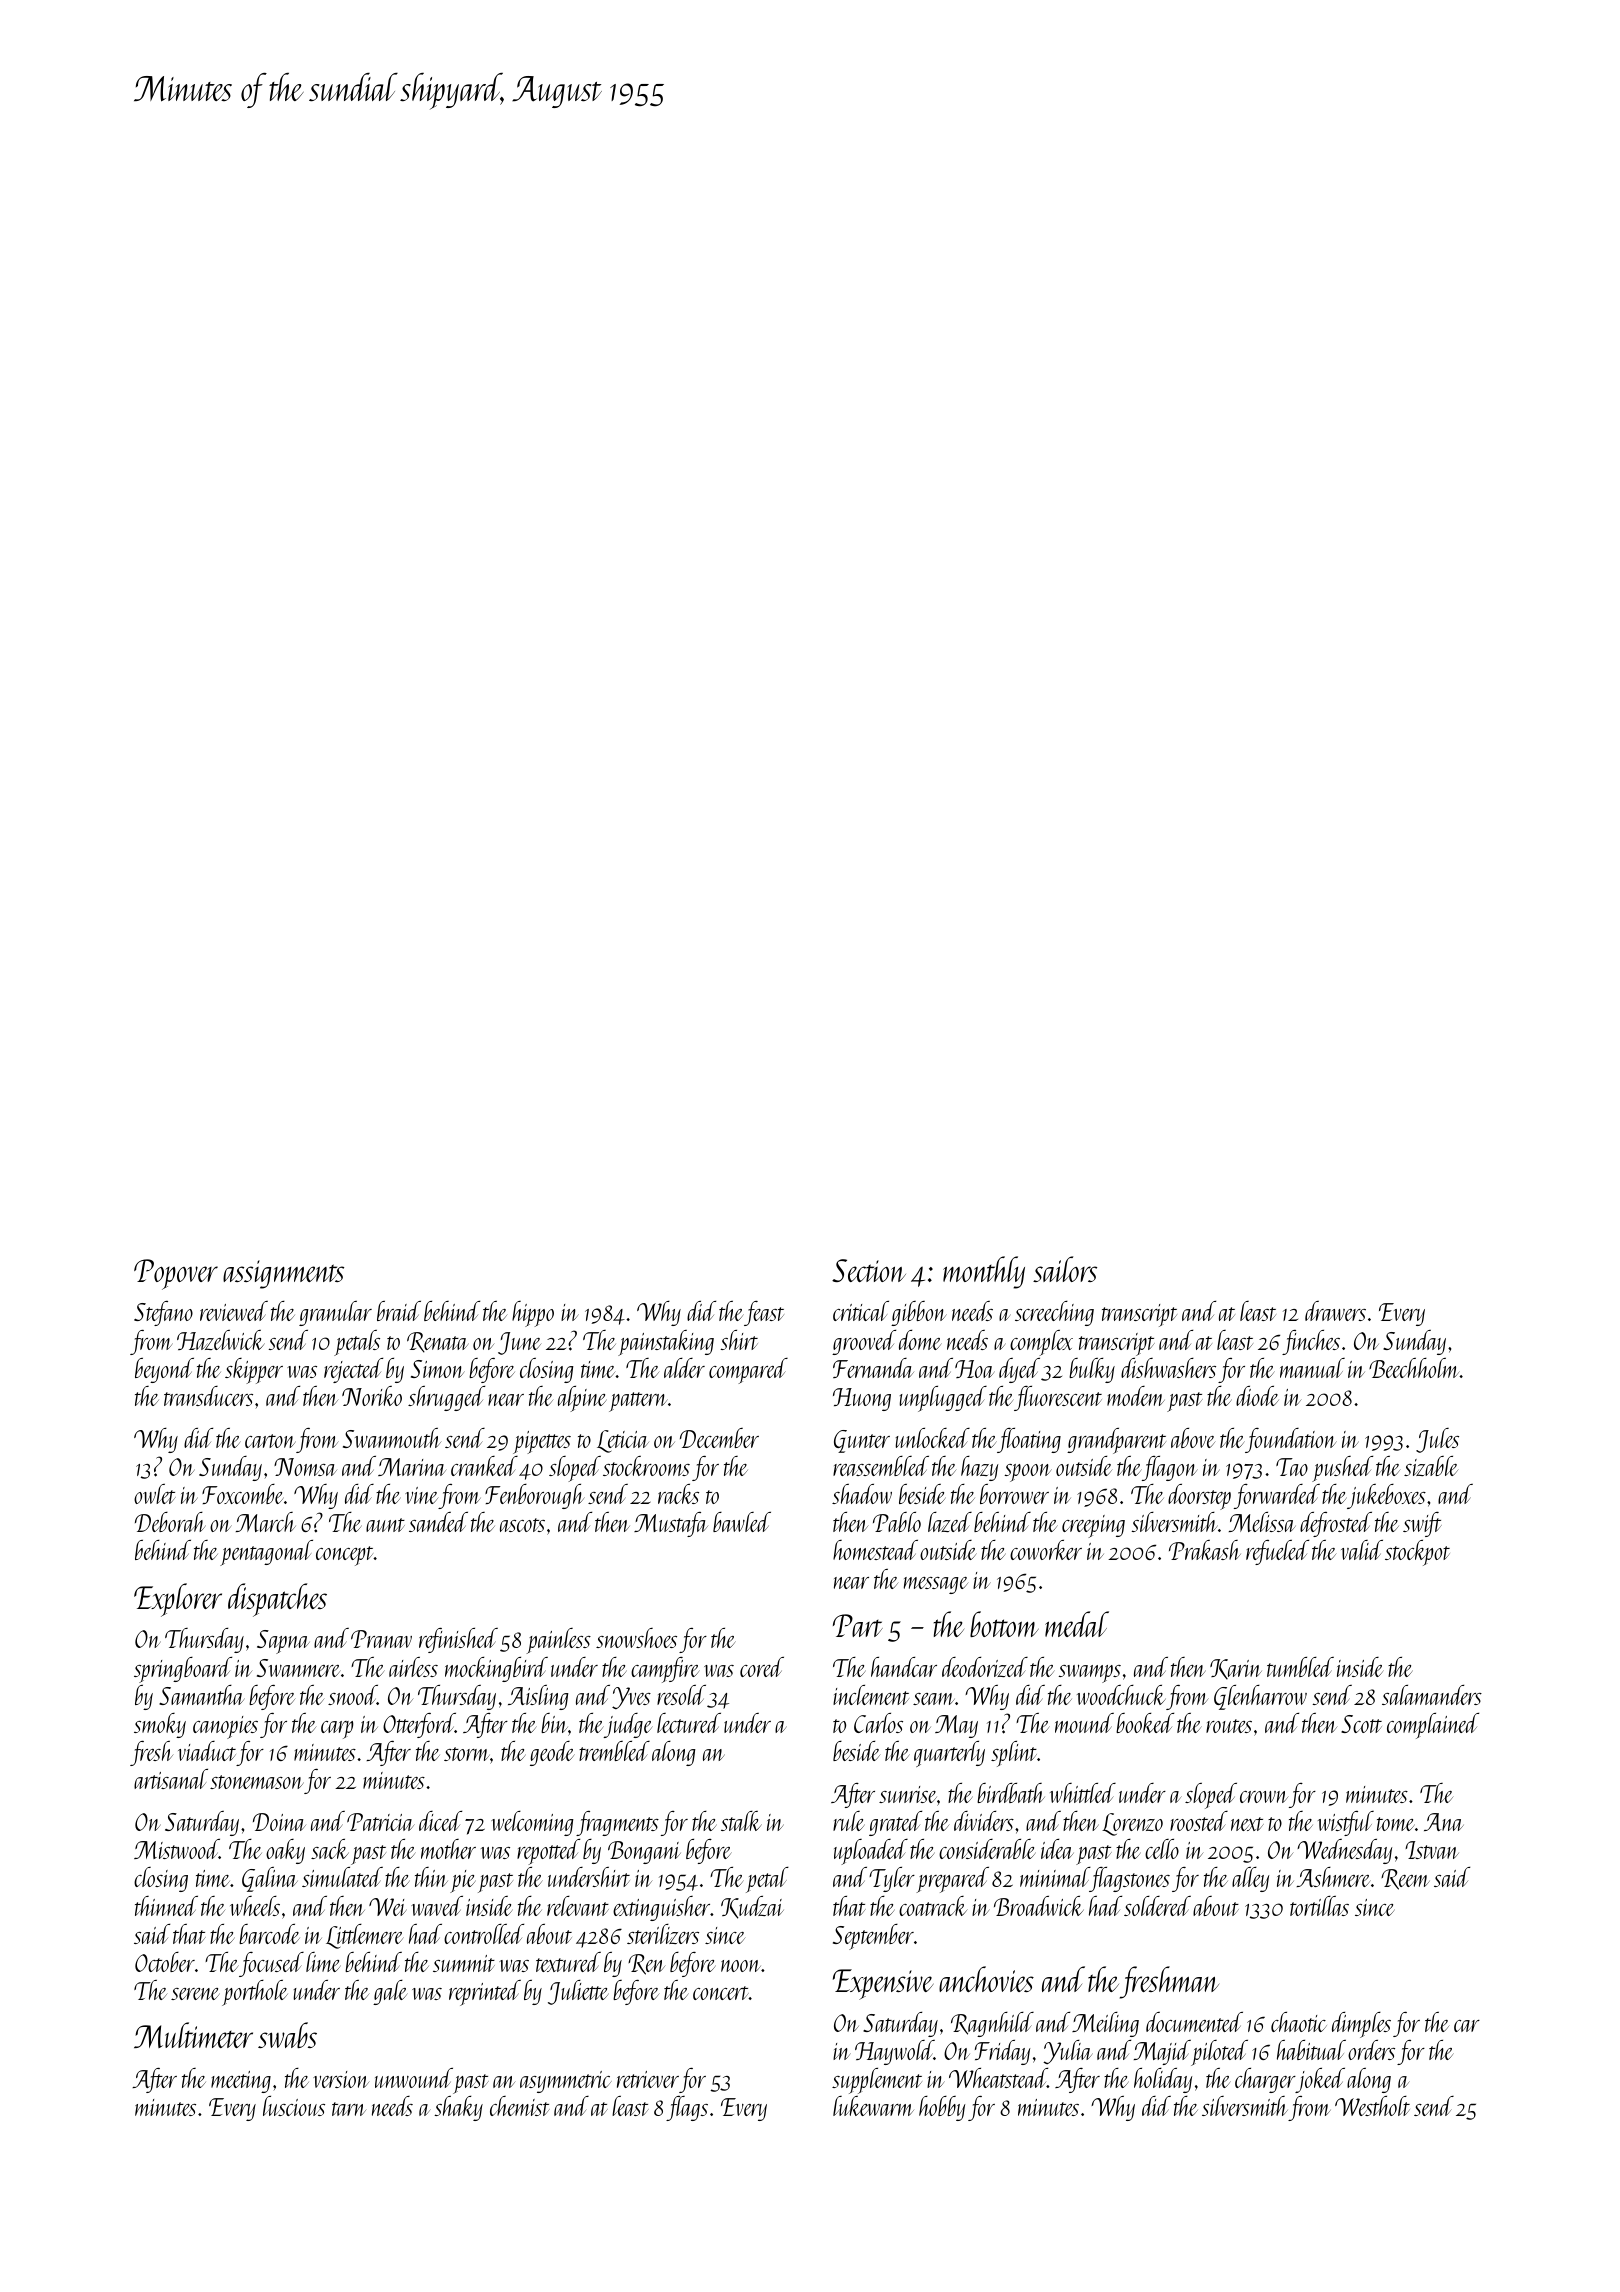  What do you see at coordinates (176, 1274) in the image?
I see `Popover` at bounding box center [176, 1274].
